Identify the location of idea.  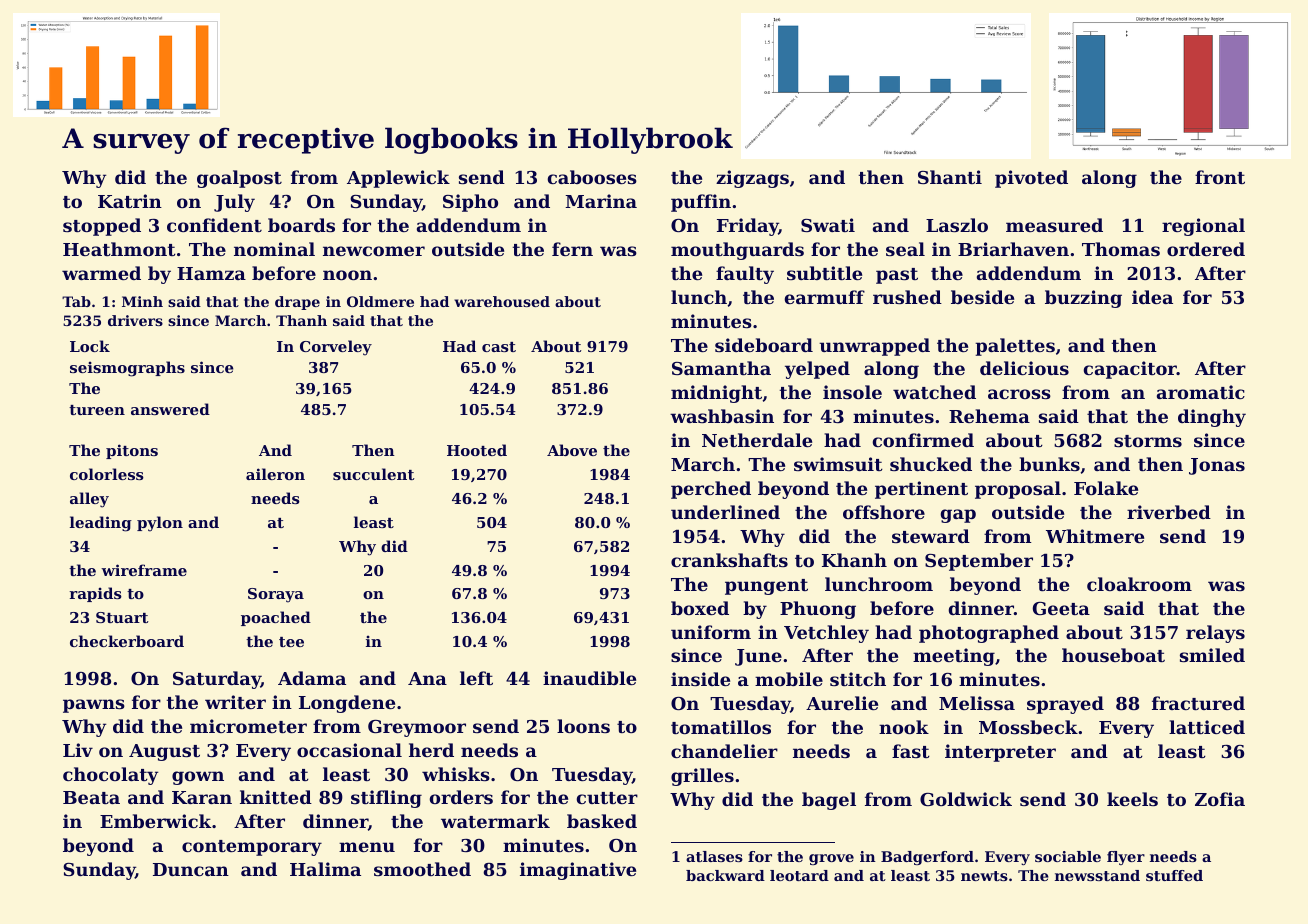
(1152, 297).
